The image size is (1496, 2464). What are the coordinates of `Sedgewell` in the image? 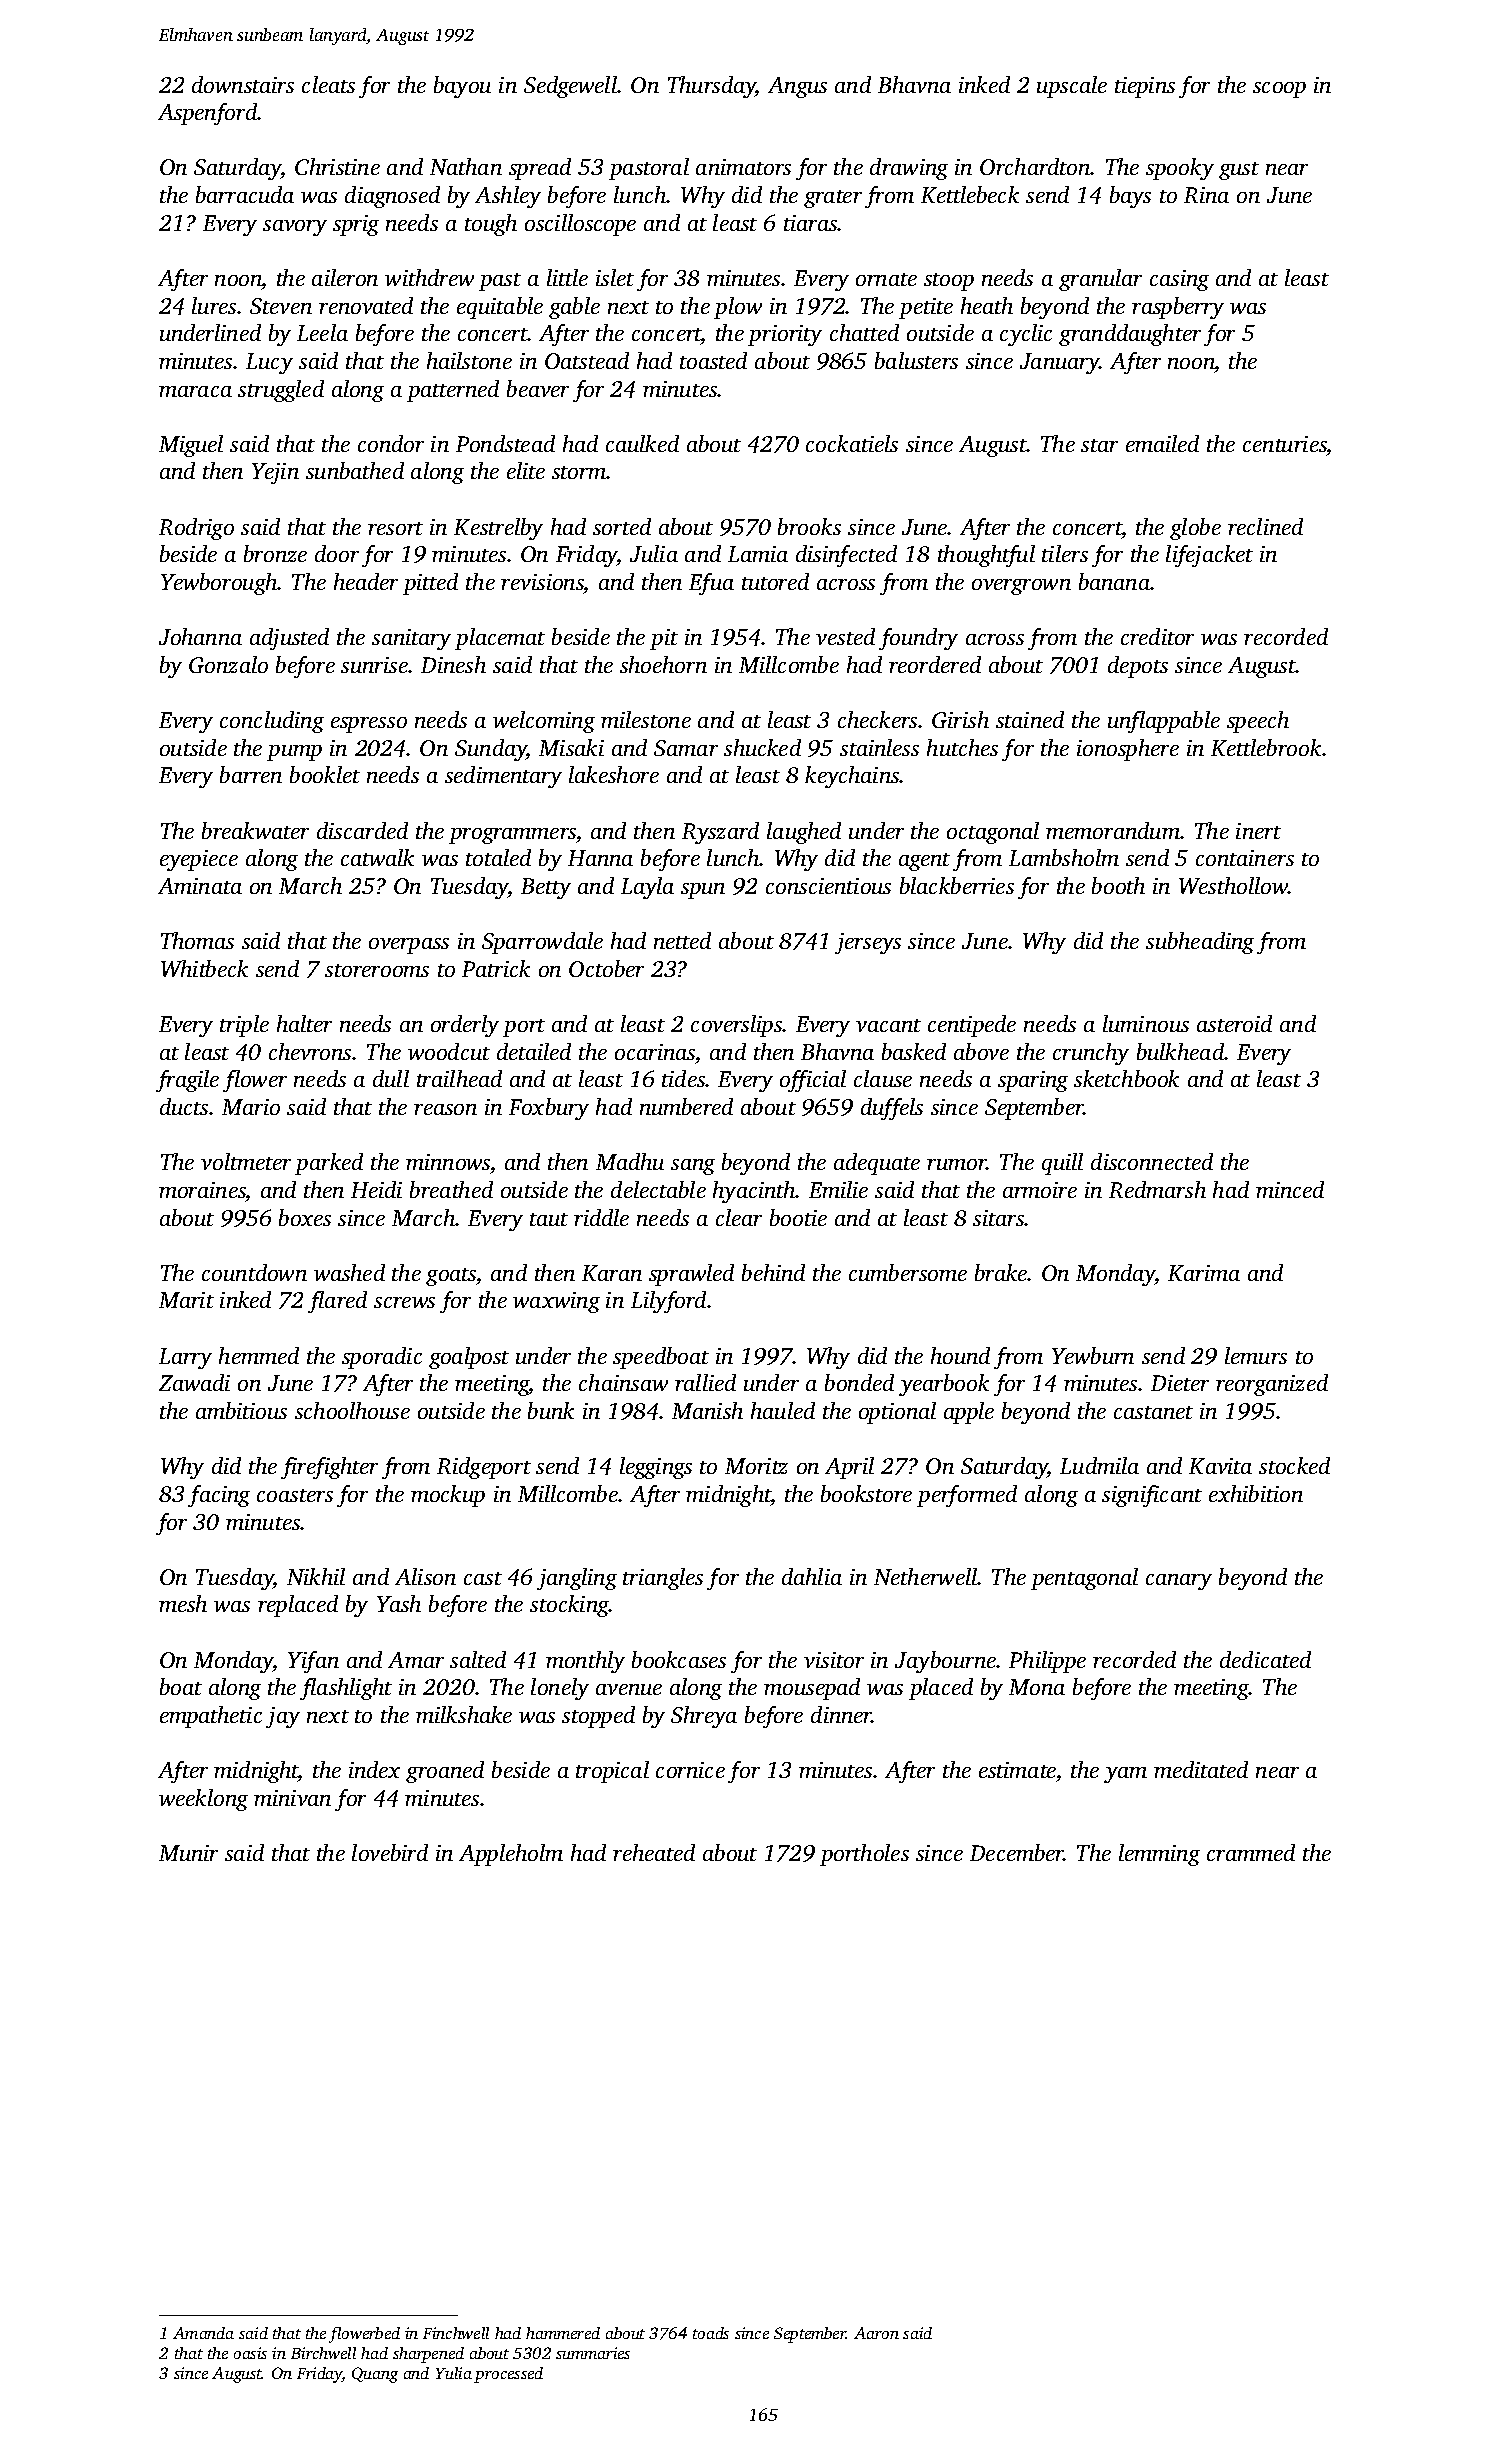 It's located at (570, 87).
